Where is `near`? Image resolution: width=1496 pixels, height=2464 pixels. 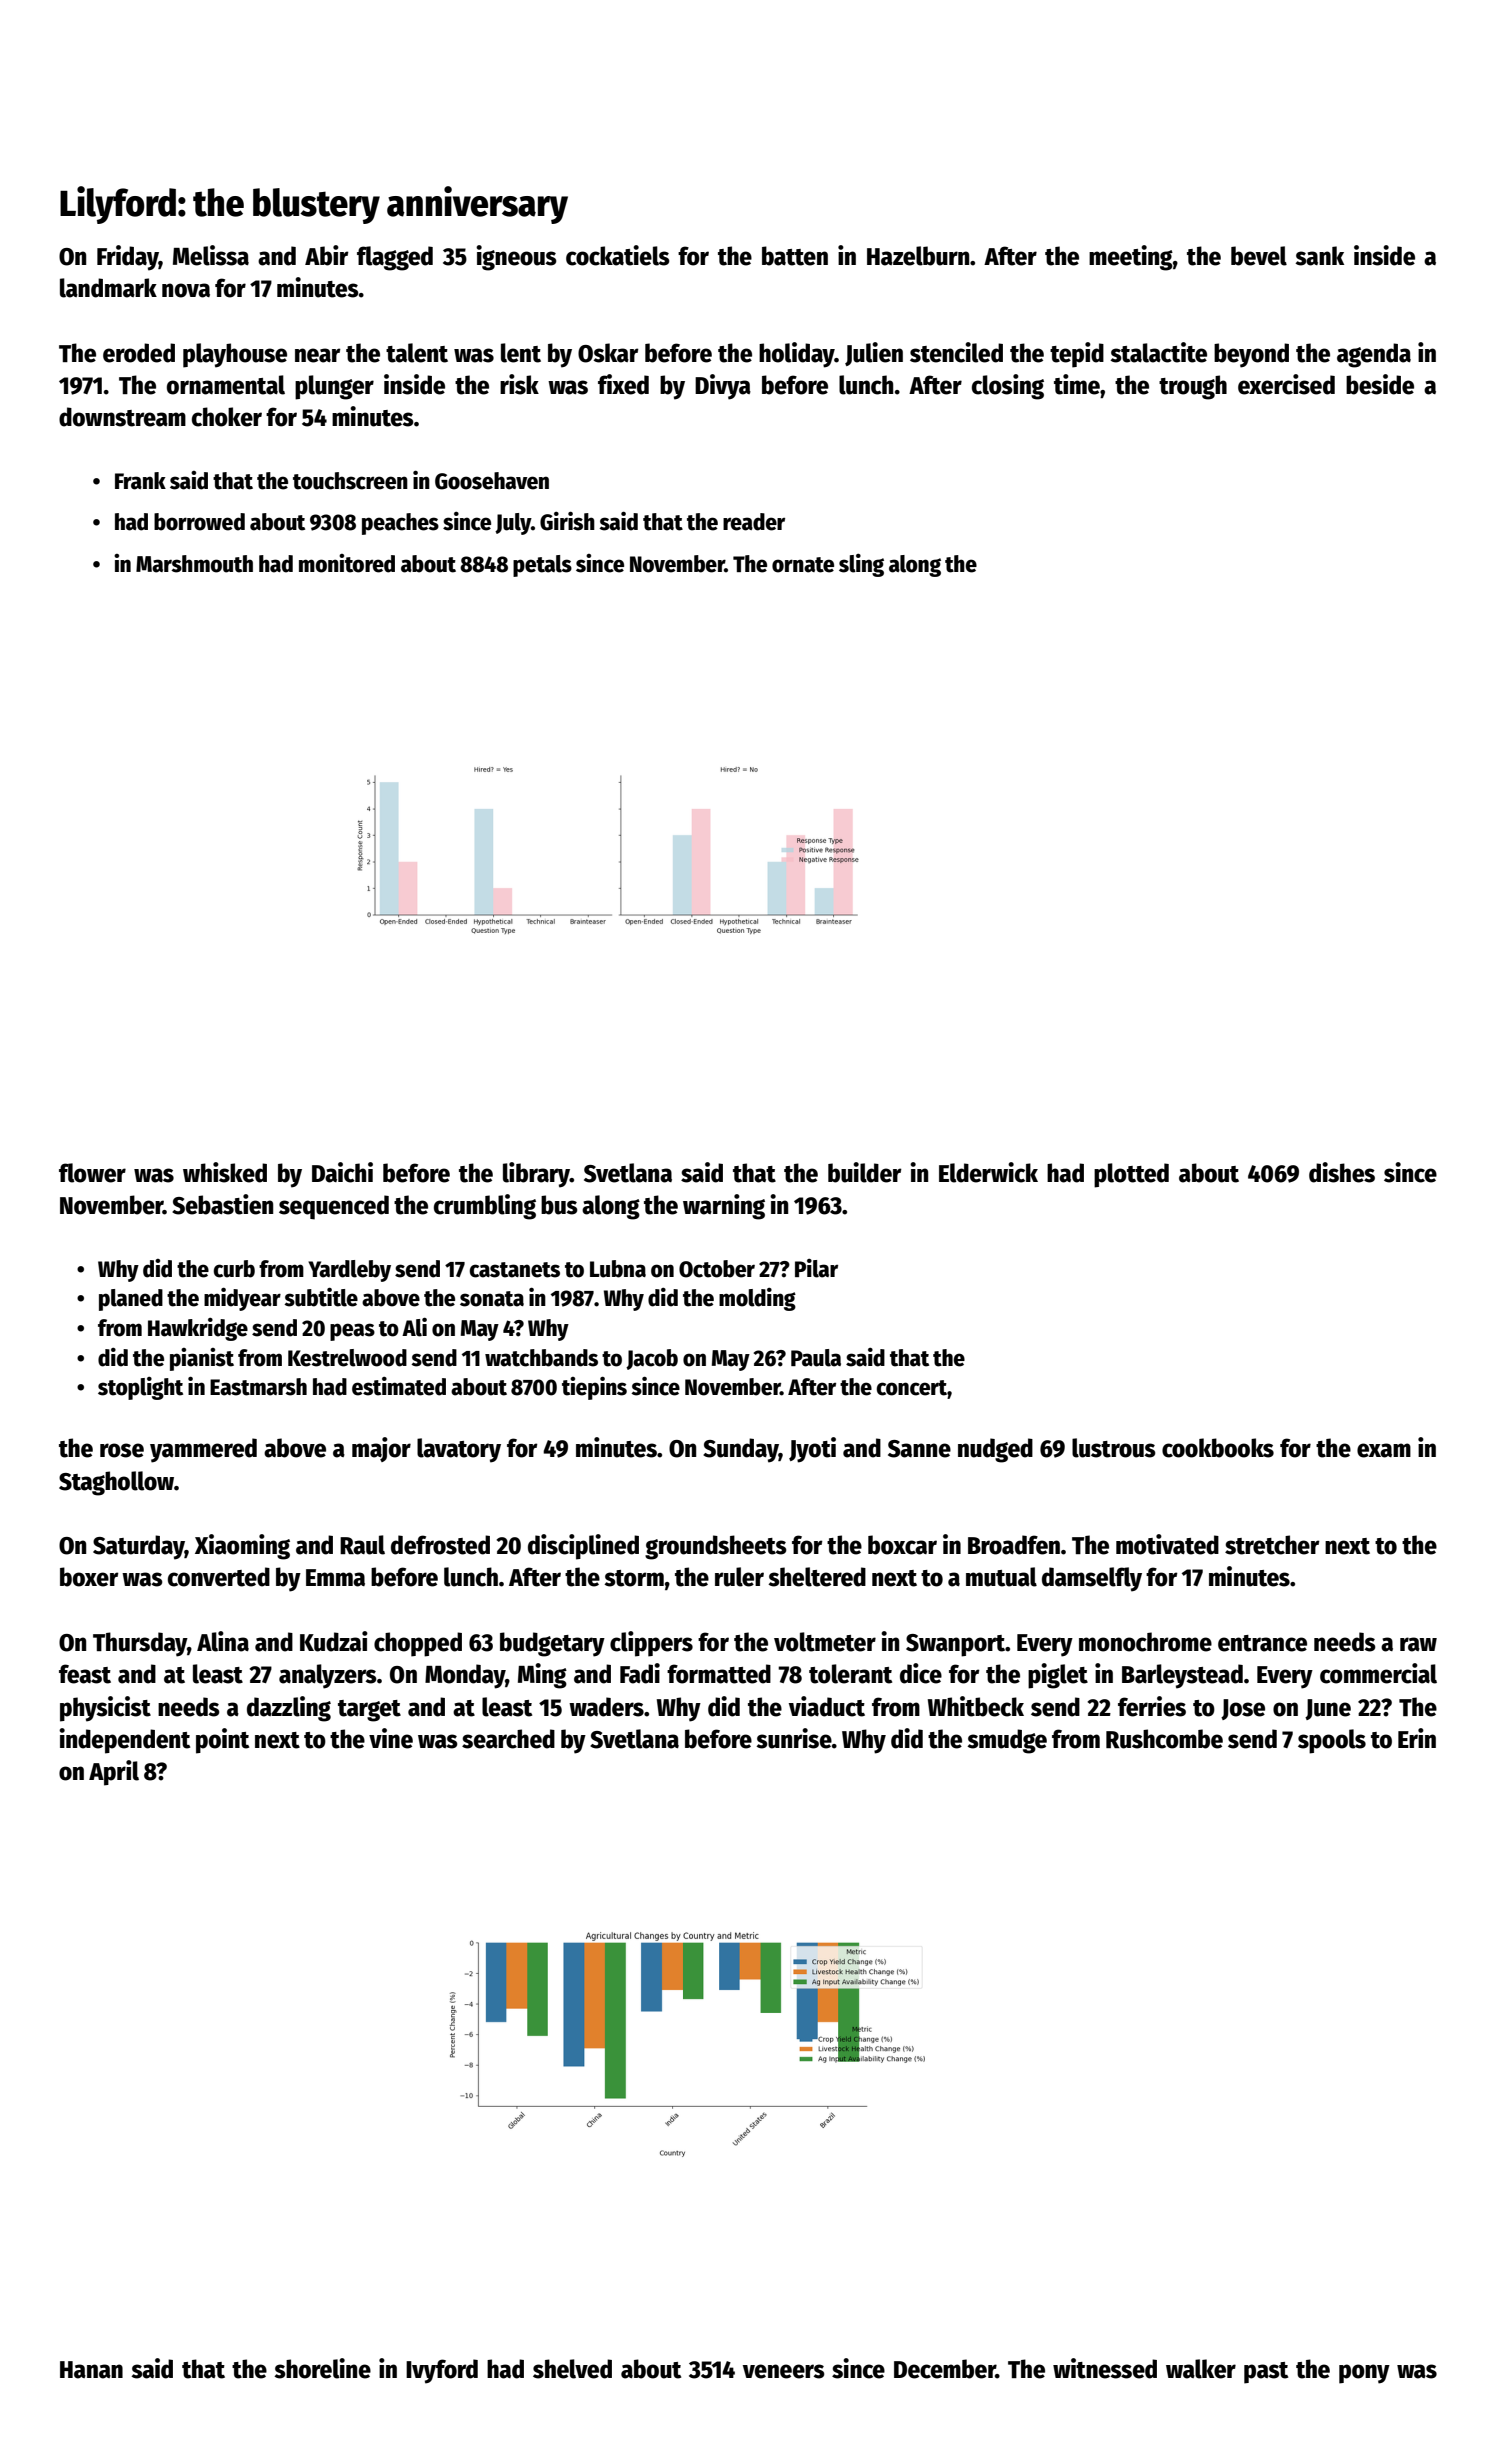 near is located at coordinates (318, 355).
